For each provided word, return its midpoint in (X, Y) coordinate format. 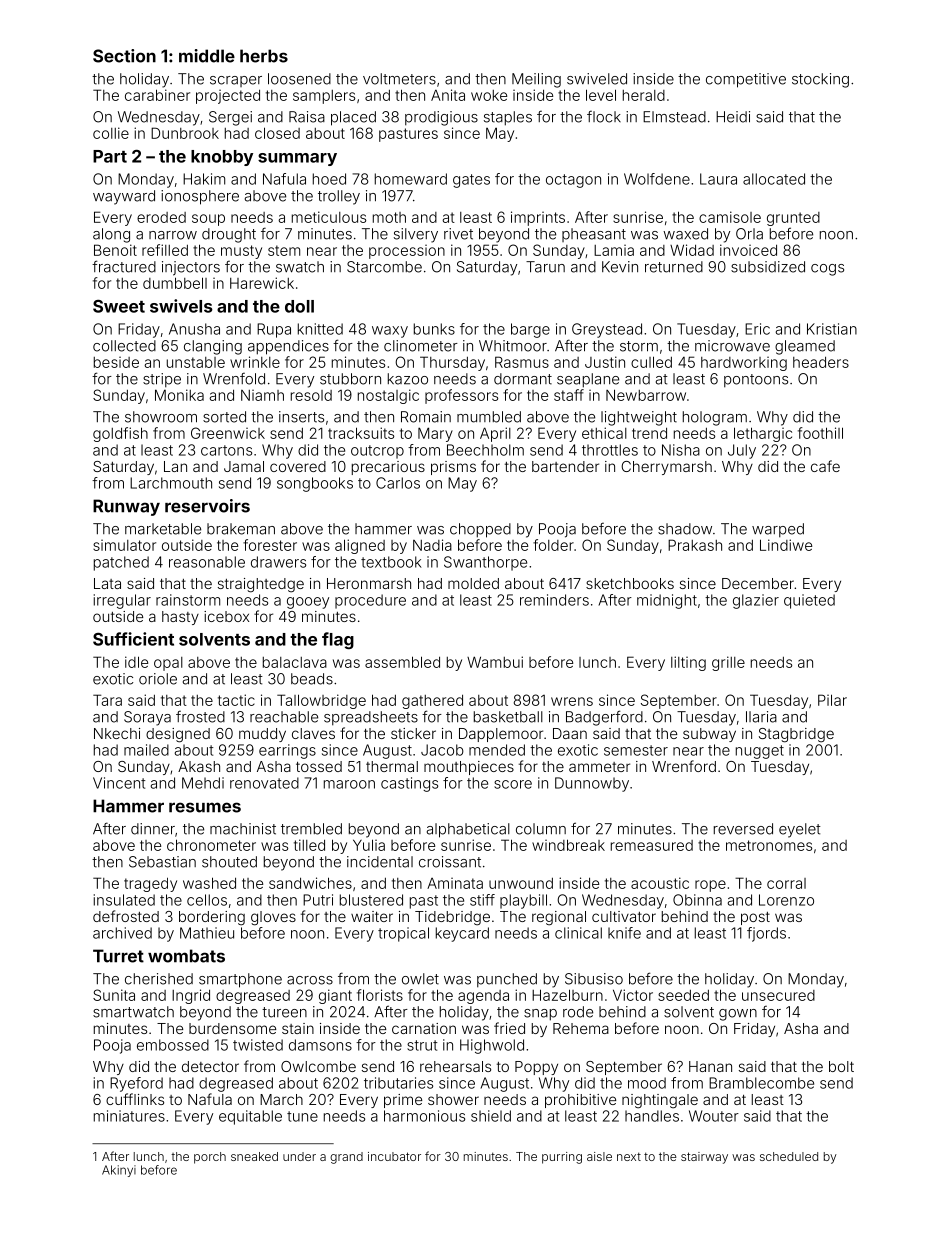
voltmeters (399, 79)
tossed (319, 766)
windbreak (568, 845)
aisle (599, 1156)
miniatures (129, 1116)
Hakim (204, 179)
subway (709, 735)
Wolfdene (657, 179)
